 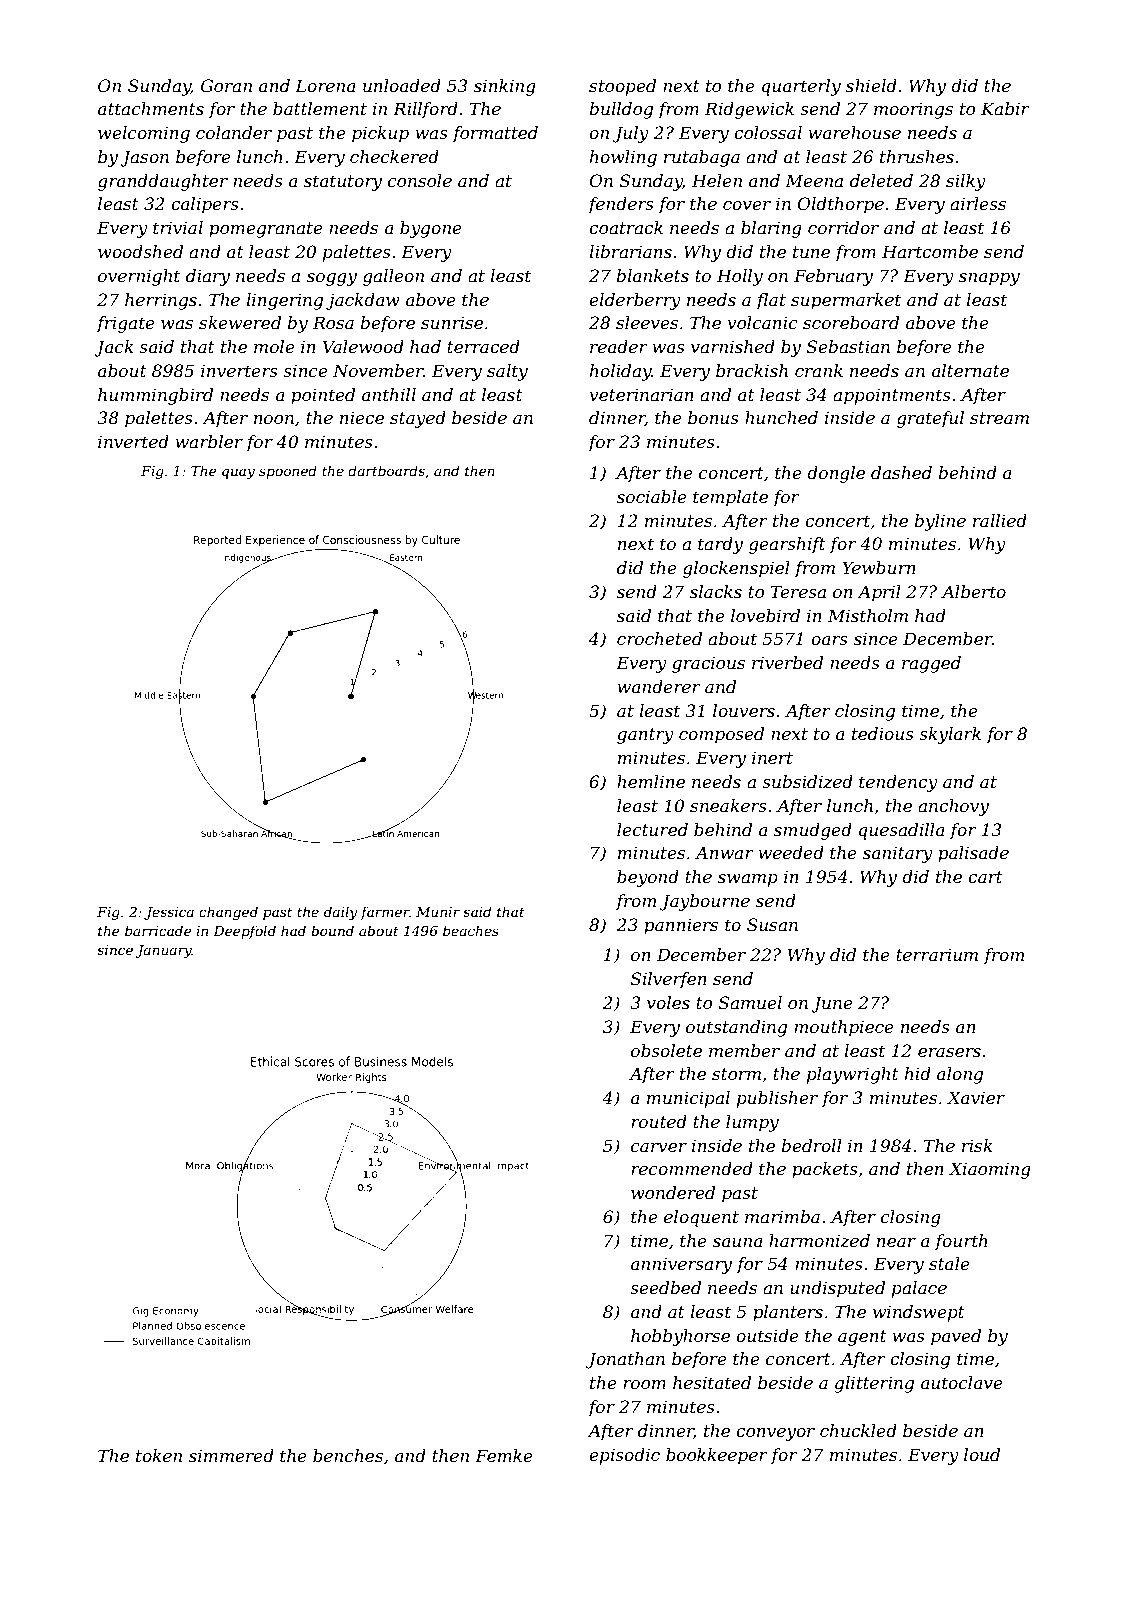 I want to click on cart, so click(x=985, y=877).
